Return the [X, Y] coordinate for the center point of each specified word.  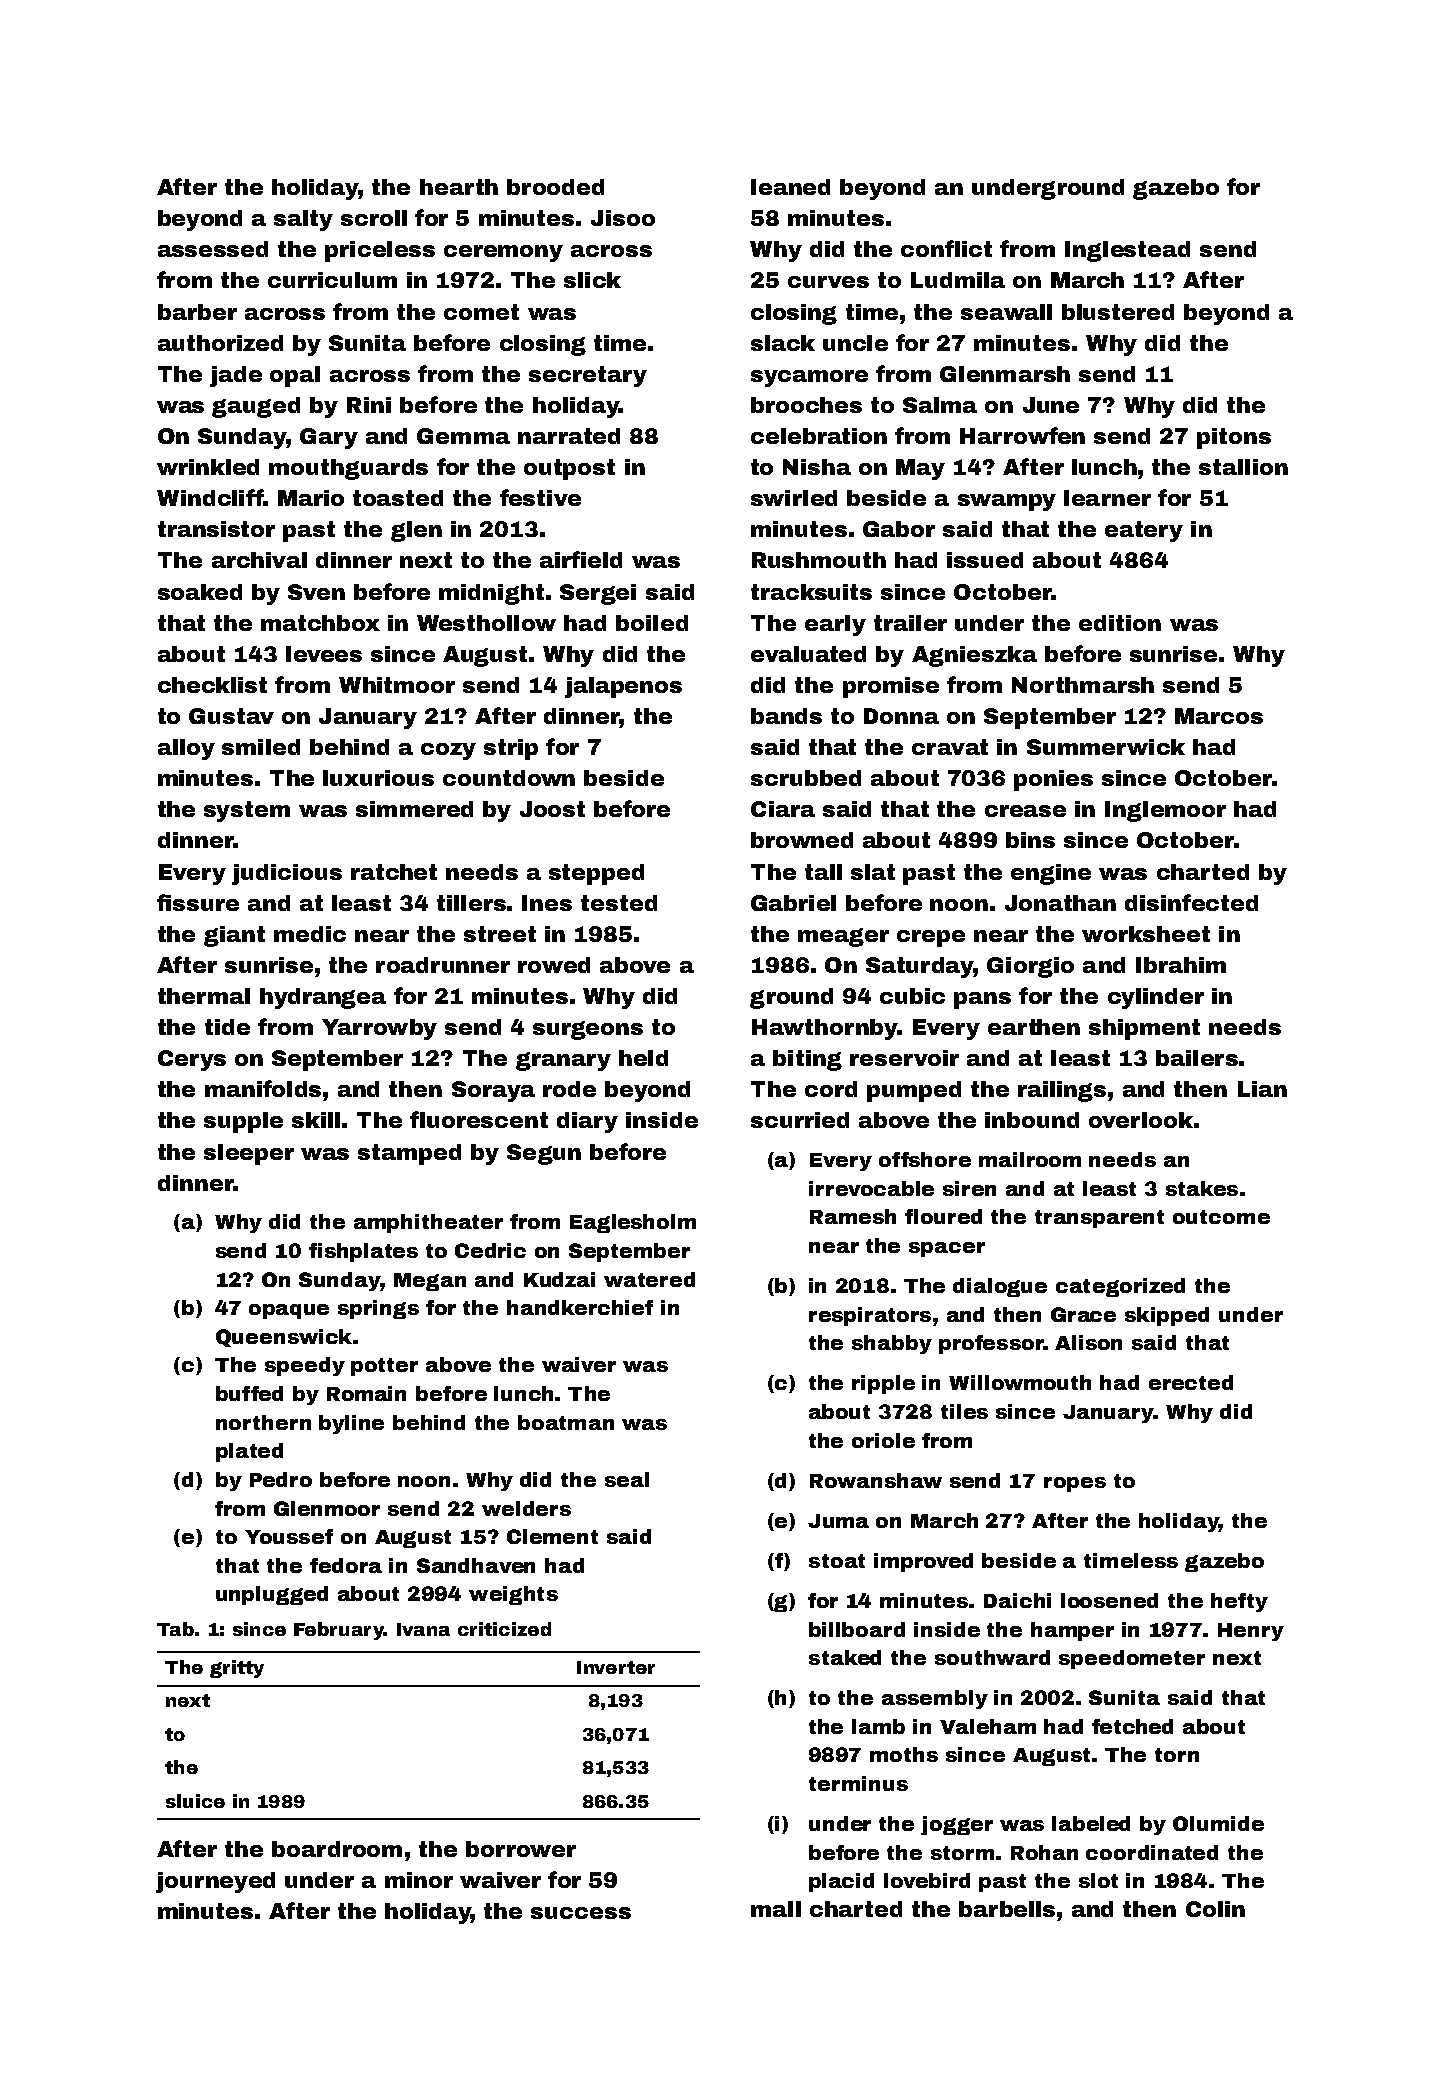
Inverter [616, 1667]
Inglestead [1127, 251]
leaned [790, 187]
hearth [459, 187]
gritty [237, 1669]
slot [1098, 1880]
